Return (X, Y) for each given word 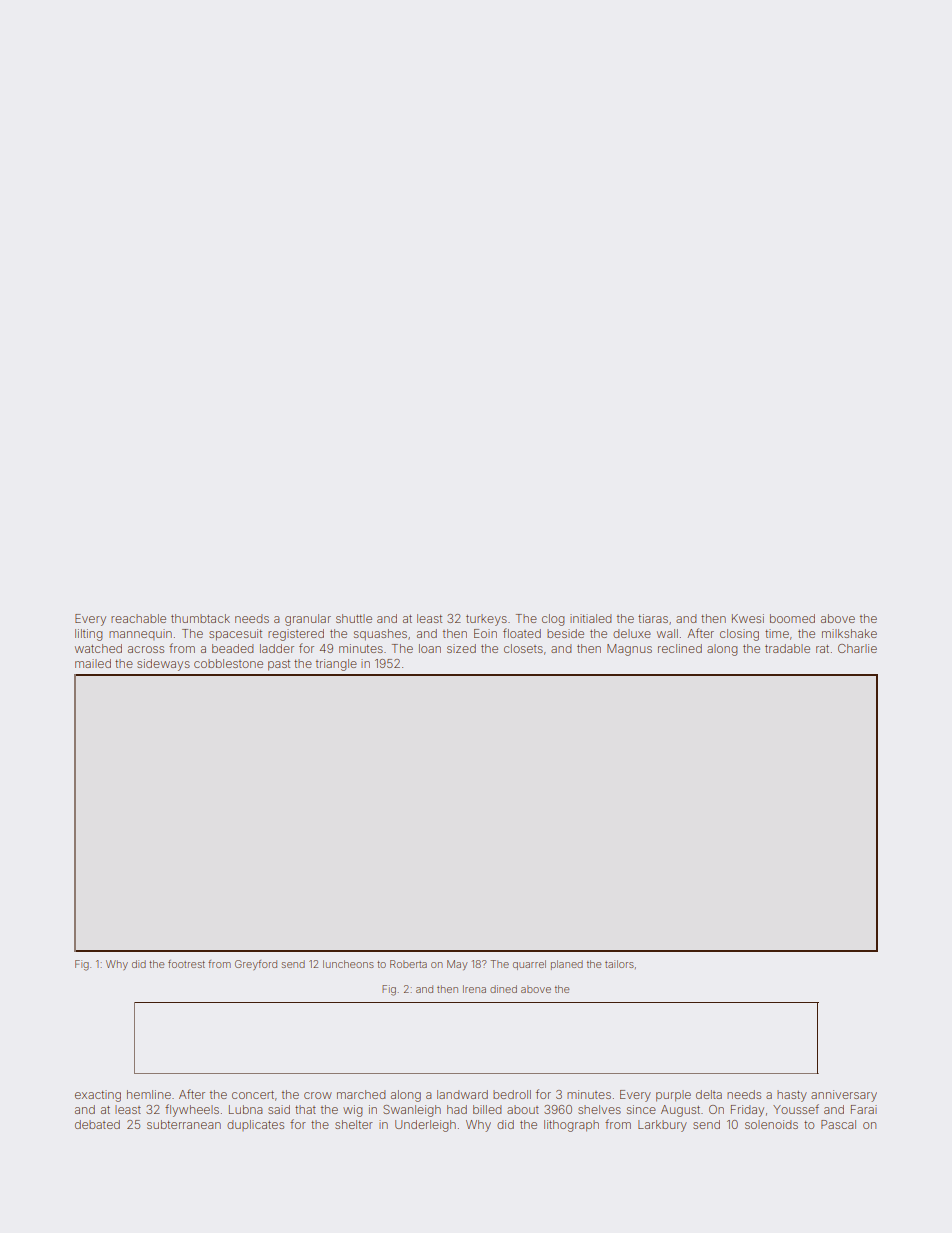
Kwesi (748, 618)
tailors (619, 964)
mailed (93, 663)
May (457, 965)
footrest (186, 964)
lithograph (571, 1126)
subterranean (184, 1124)
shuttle (354, 618)
